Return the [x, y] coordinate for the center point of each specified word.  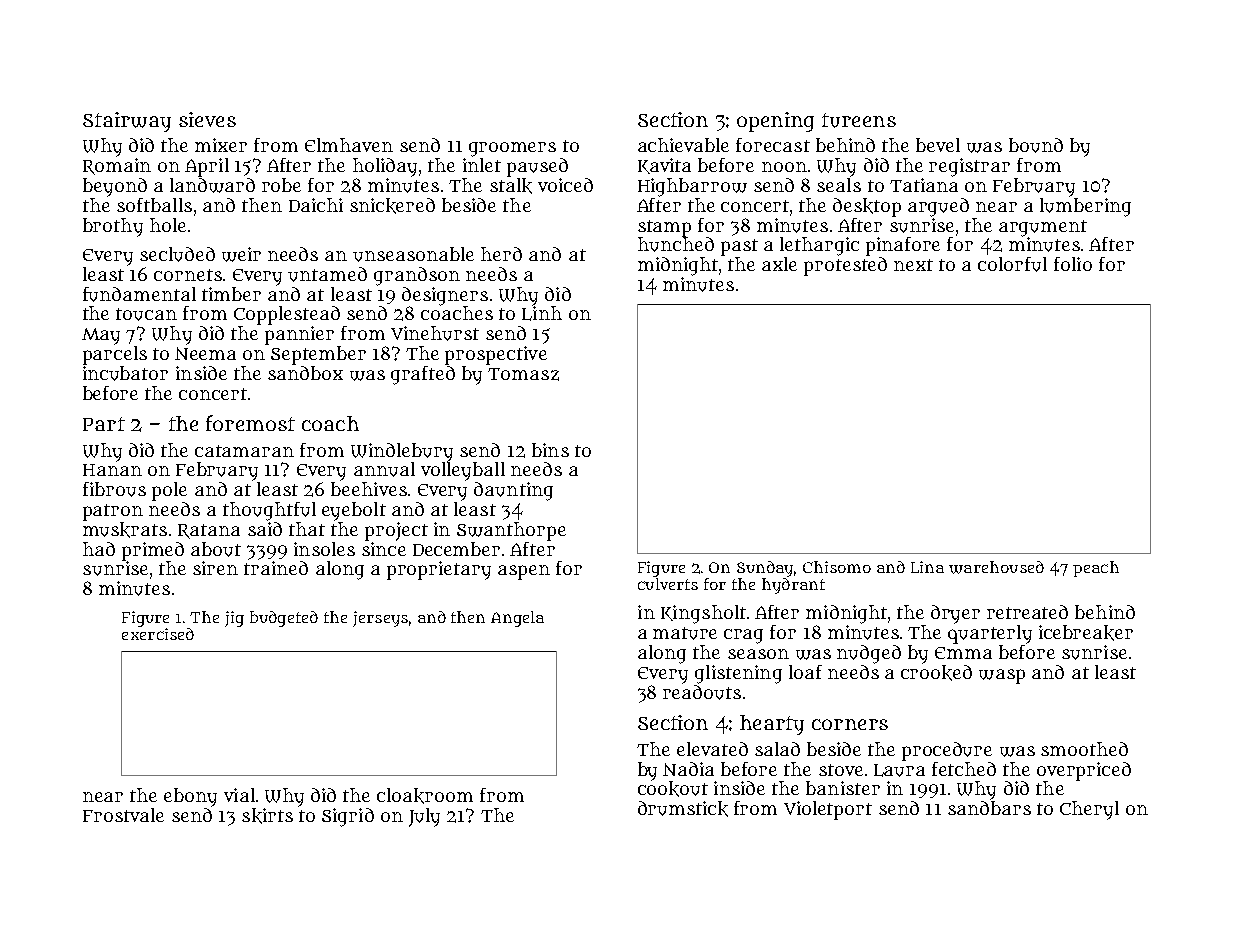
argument [1043, 228]
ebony [190, 797]
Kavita [664, 166]
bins [550, 450]
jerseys [380, 619]
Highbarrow [692, 187]
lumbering [1085, 207]
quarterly [990, 634]
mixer [221, 145]
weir [241, 254]
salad [777, 749]
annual [384, 469]
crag [743, 636]
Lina [927, 567]
